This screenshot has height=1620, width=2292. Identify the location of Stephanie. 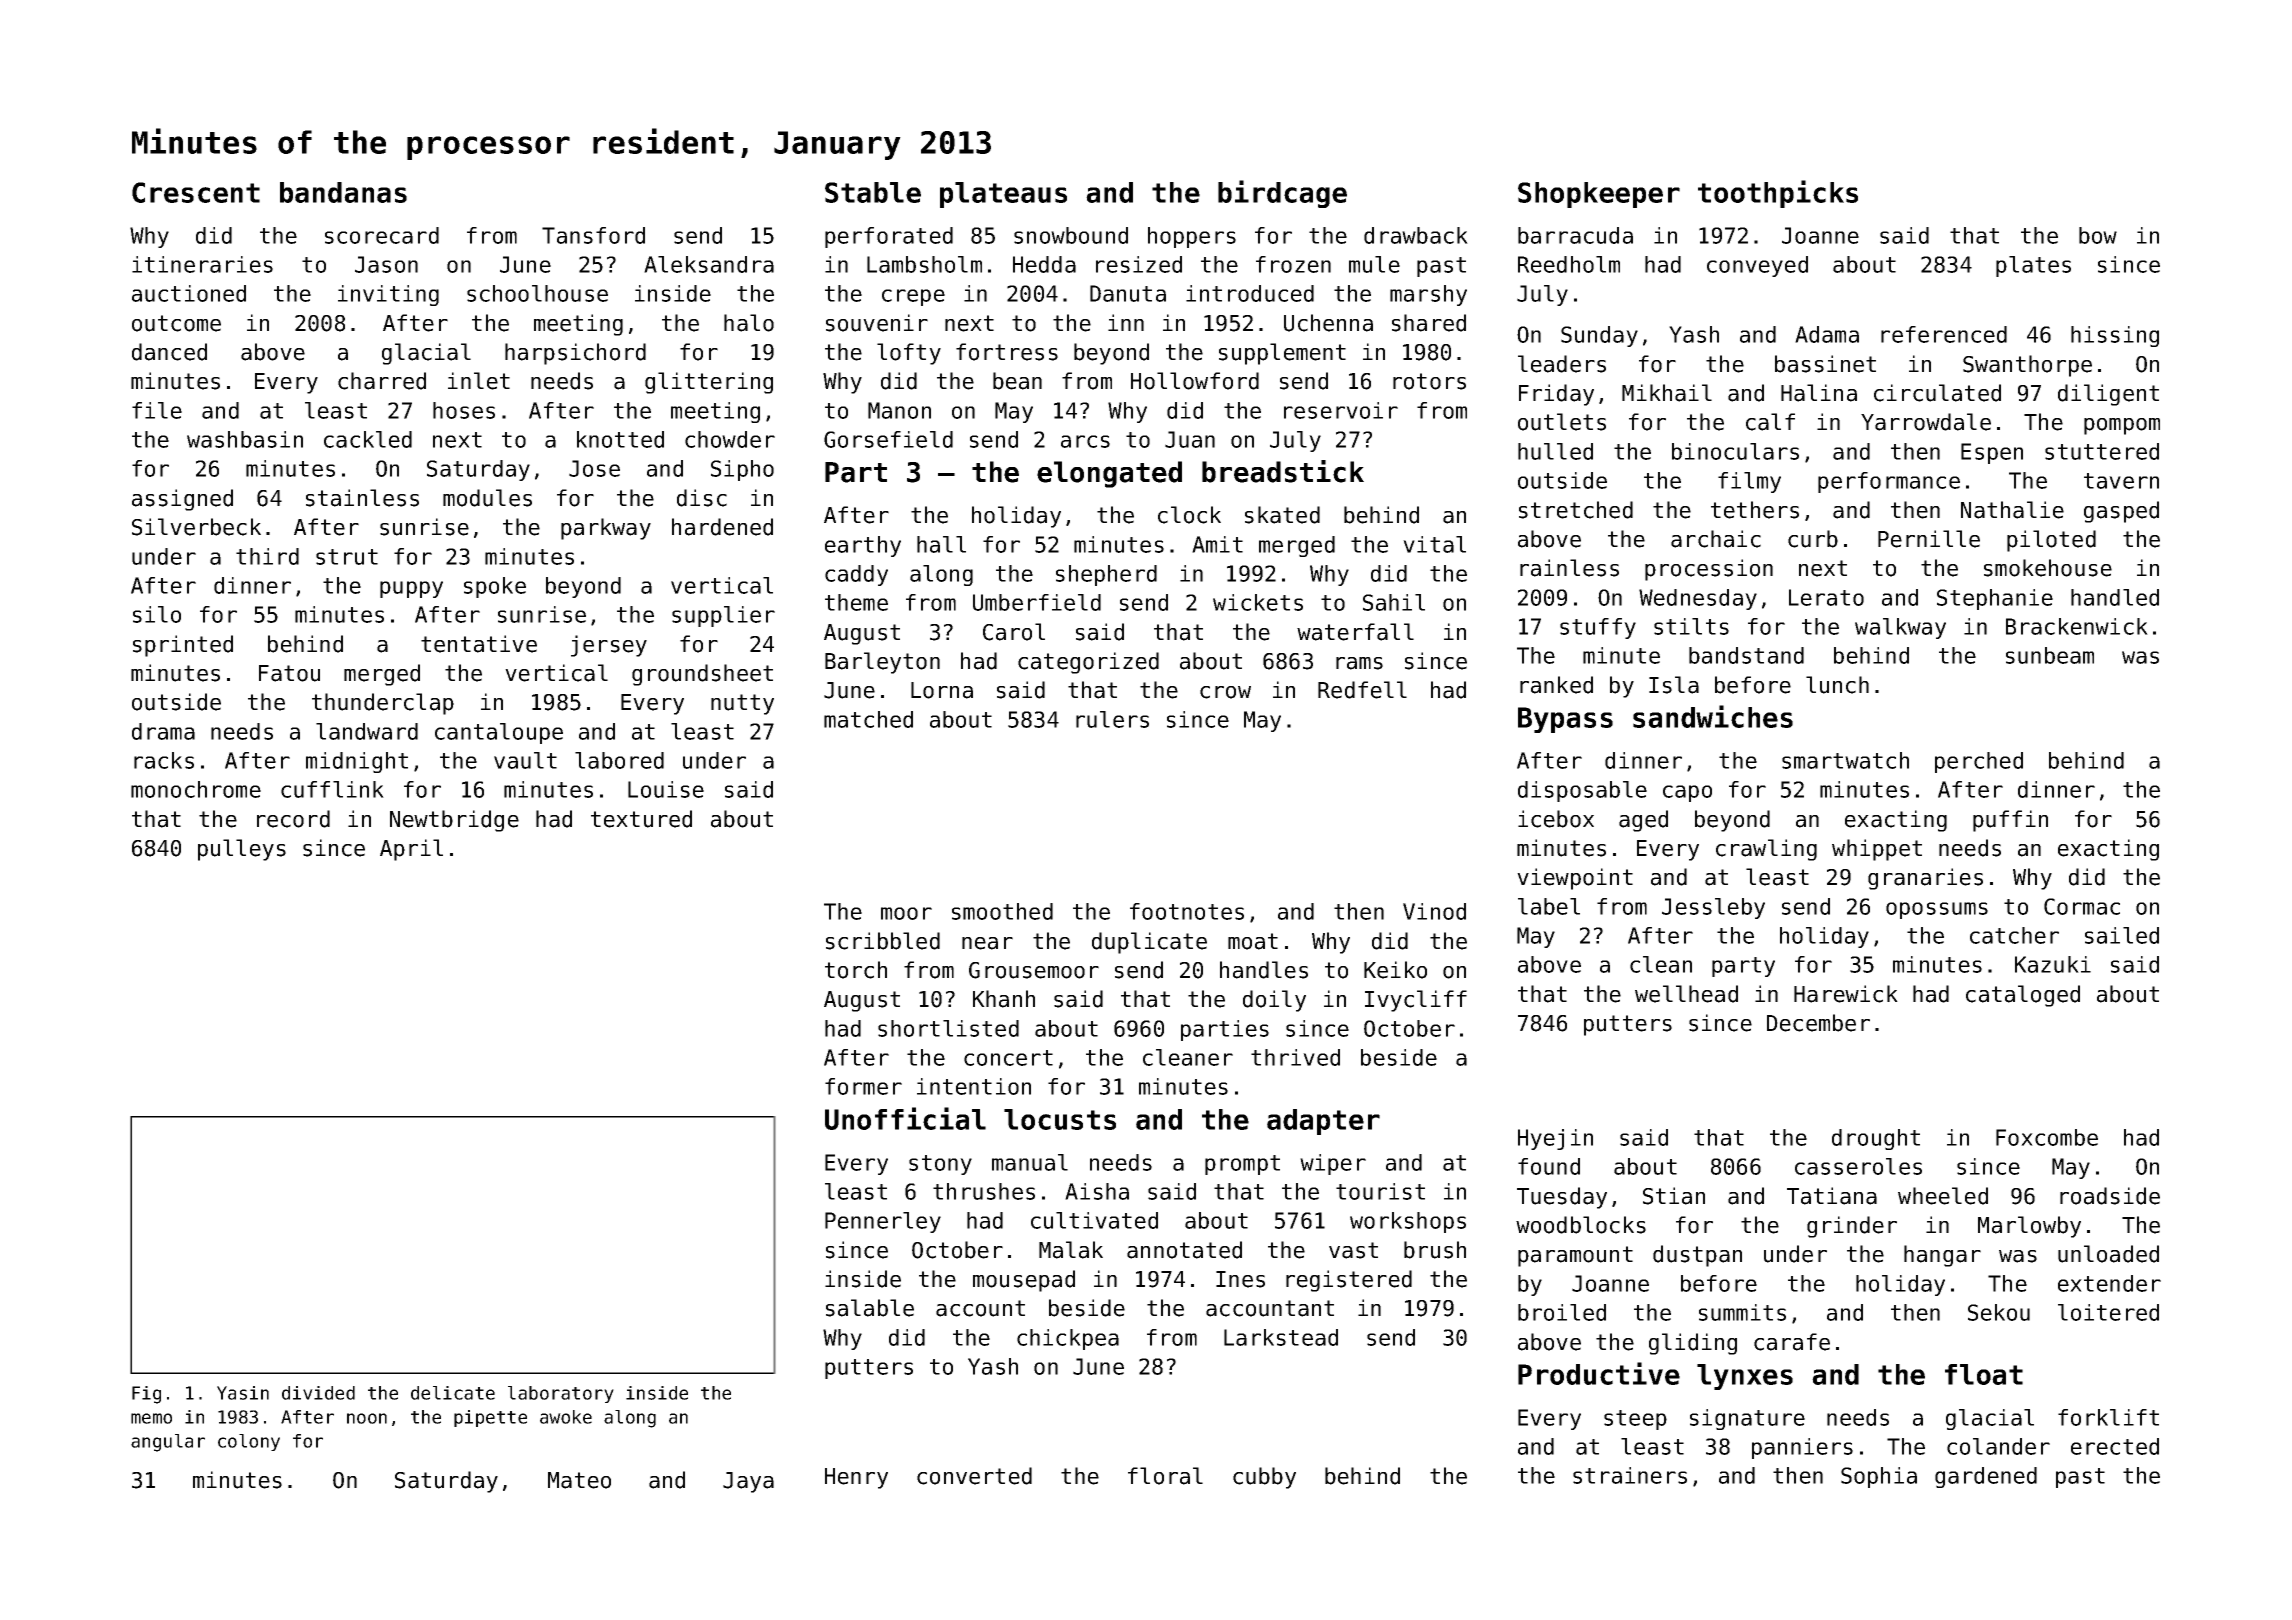
(1995, 599).
